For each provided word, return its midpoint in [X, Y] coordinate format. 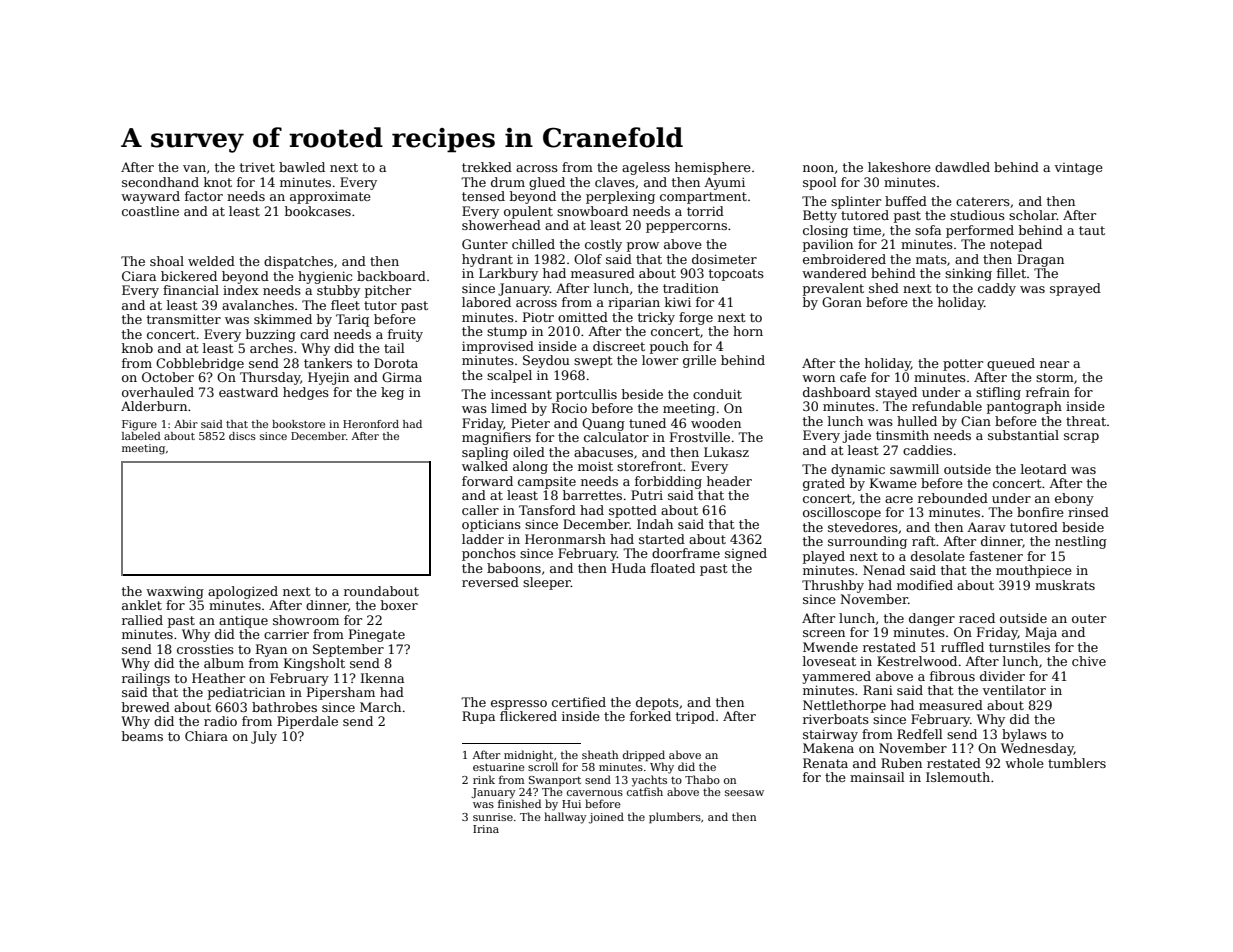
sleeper [547, 583]
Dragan [1040, 260]
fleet [345, 305]
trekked [487, 167]
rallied [142, 620]
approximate [330, 197]
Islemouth [958, 777]
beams [142, 736]
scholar [1033, 215]
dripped [644, 756]
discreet [619, 346]
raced [977, 618]
